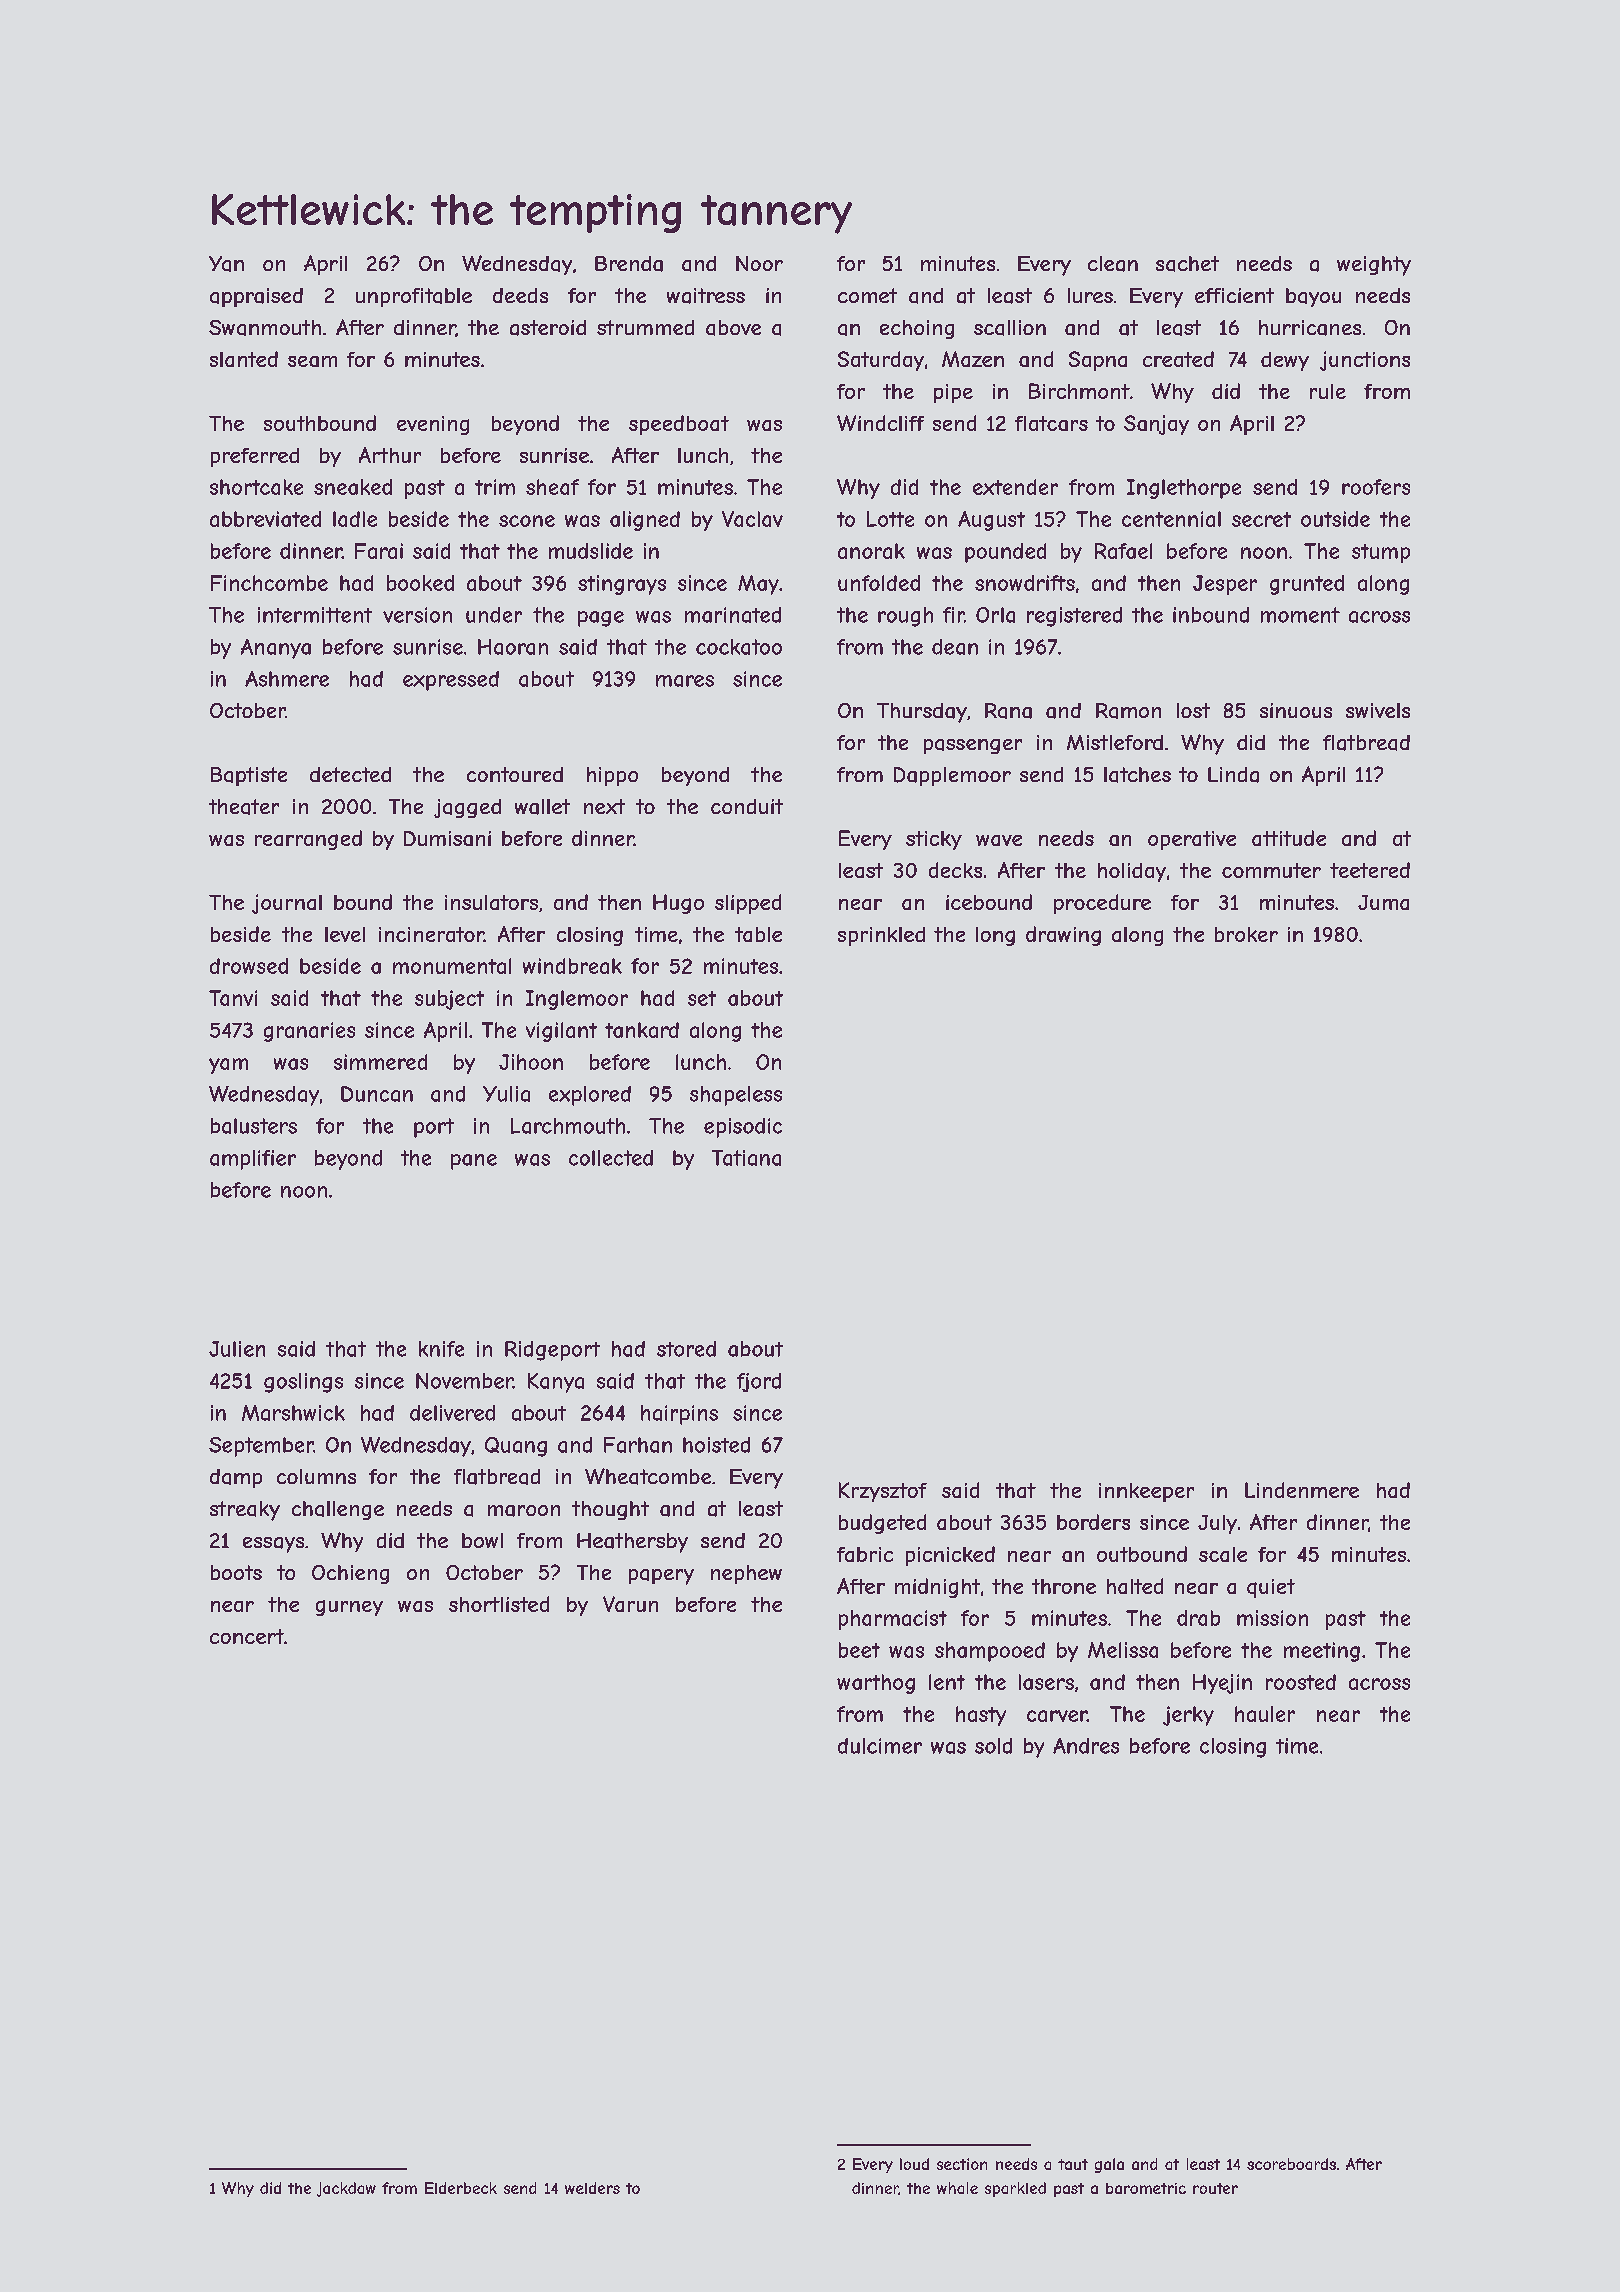  I want to click on concert, so click(247, 1636).
